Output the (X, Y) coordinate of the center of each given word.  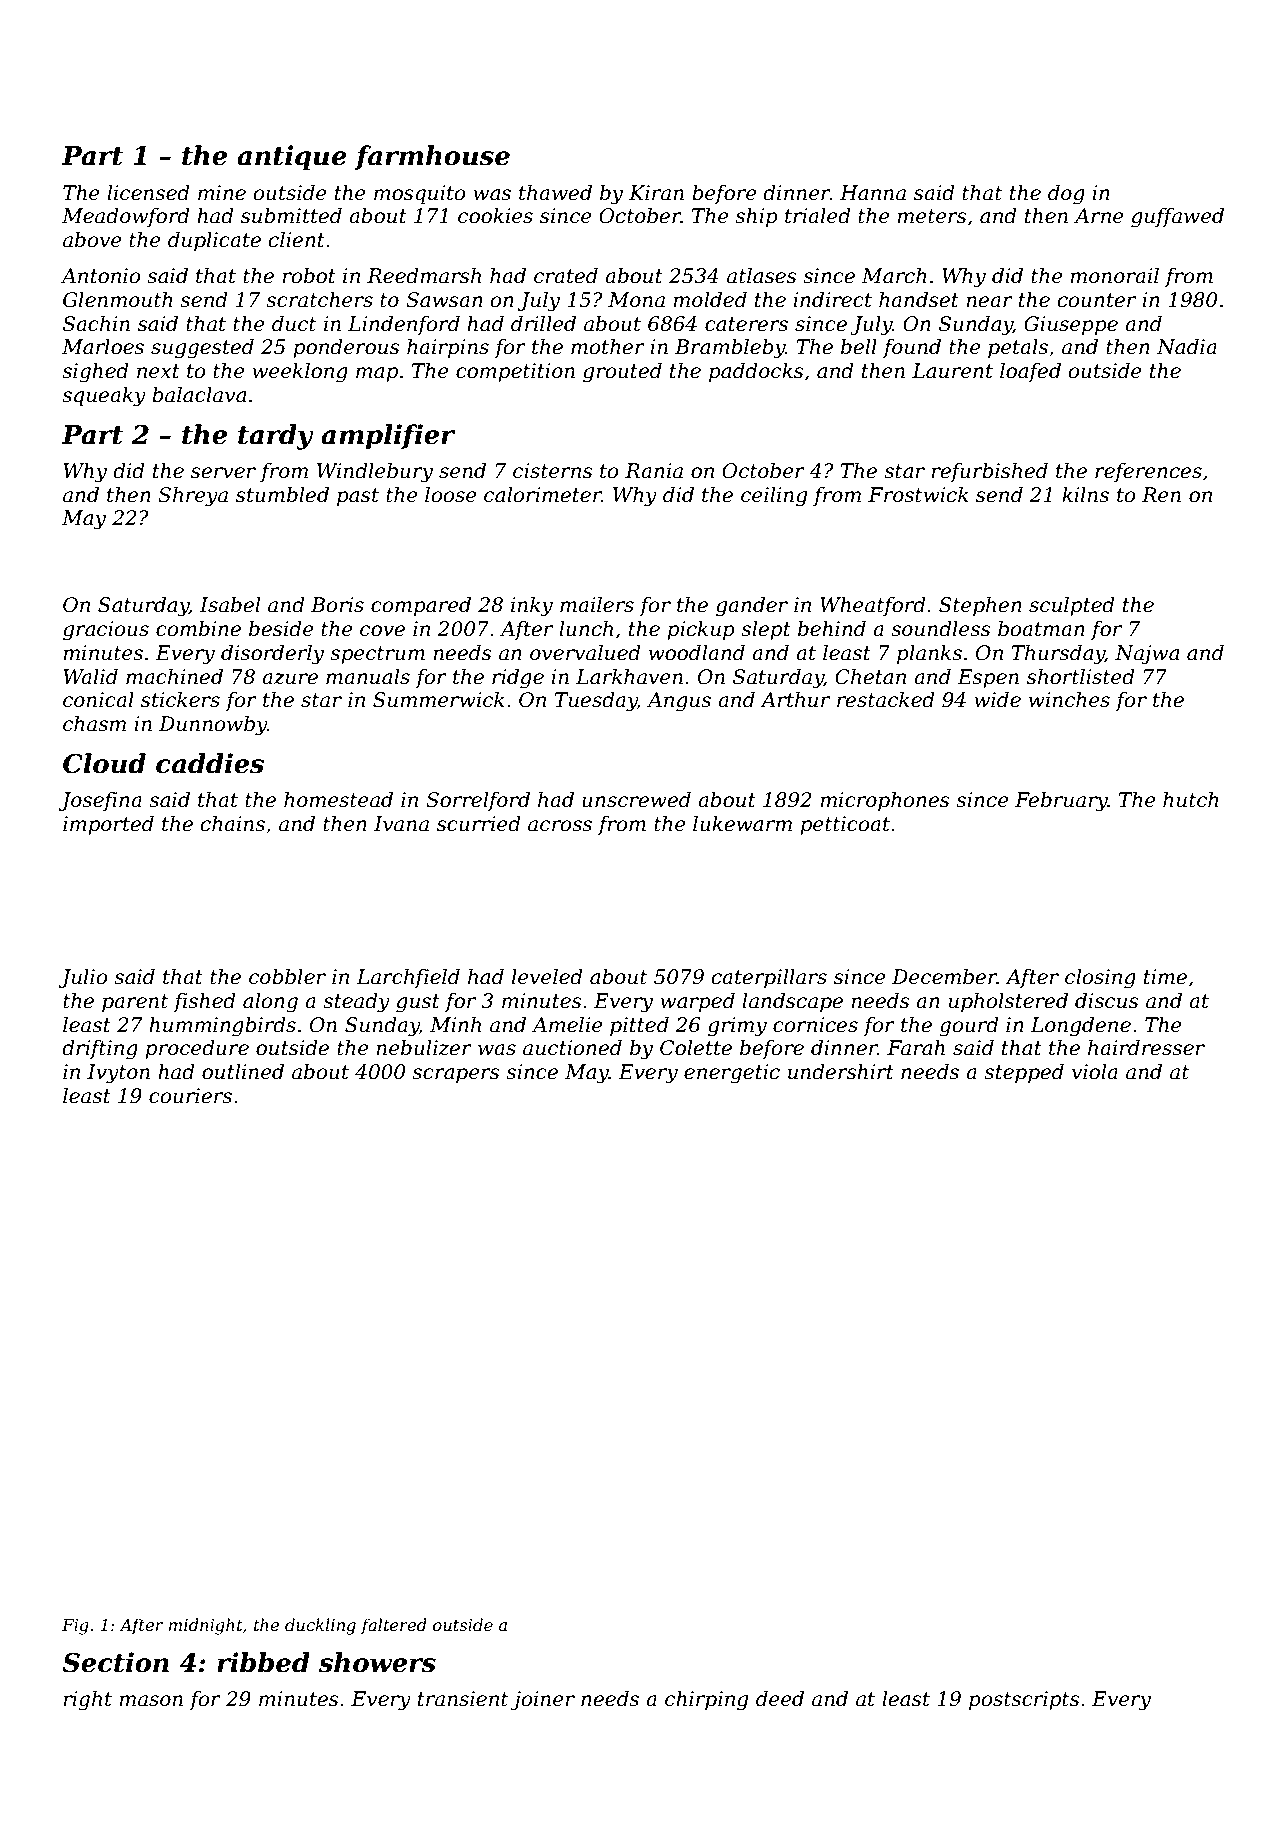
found (912, 348)
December (944, 977)
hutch (1191, 800)
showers (377, 1662)
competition (515, 372)
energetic (732, 1074)
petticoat (845, 825)
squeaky (104, 397)
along (270, 1003)
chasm (94, 724)
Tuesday (596, 702)
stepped (1024, 1073)
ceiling (774, 497)
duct (294, 324)
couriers (190, 1096)
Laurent (952, 371)
